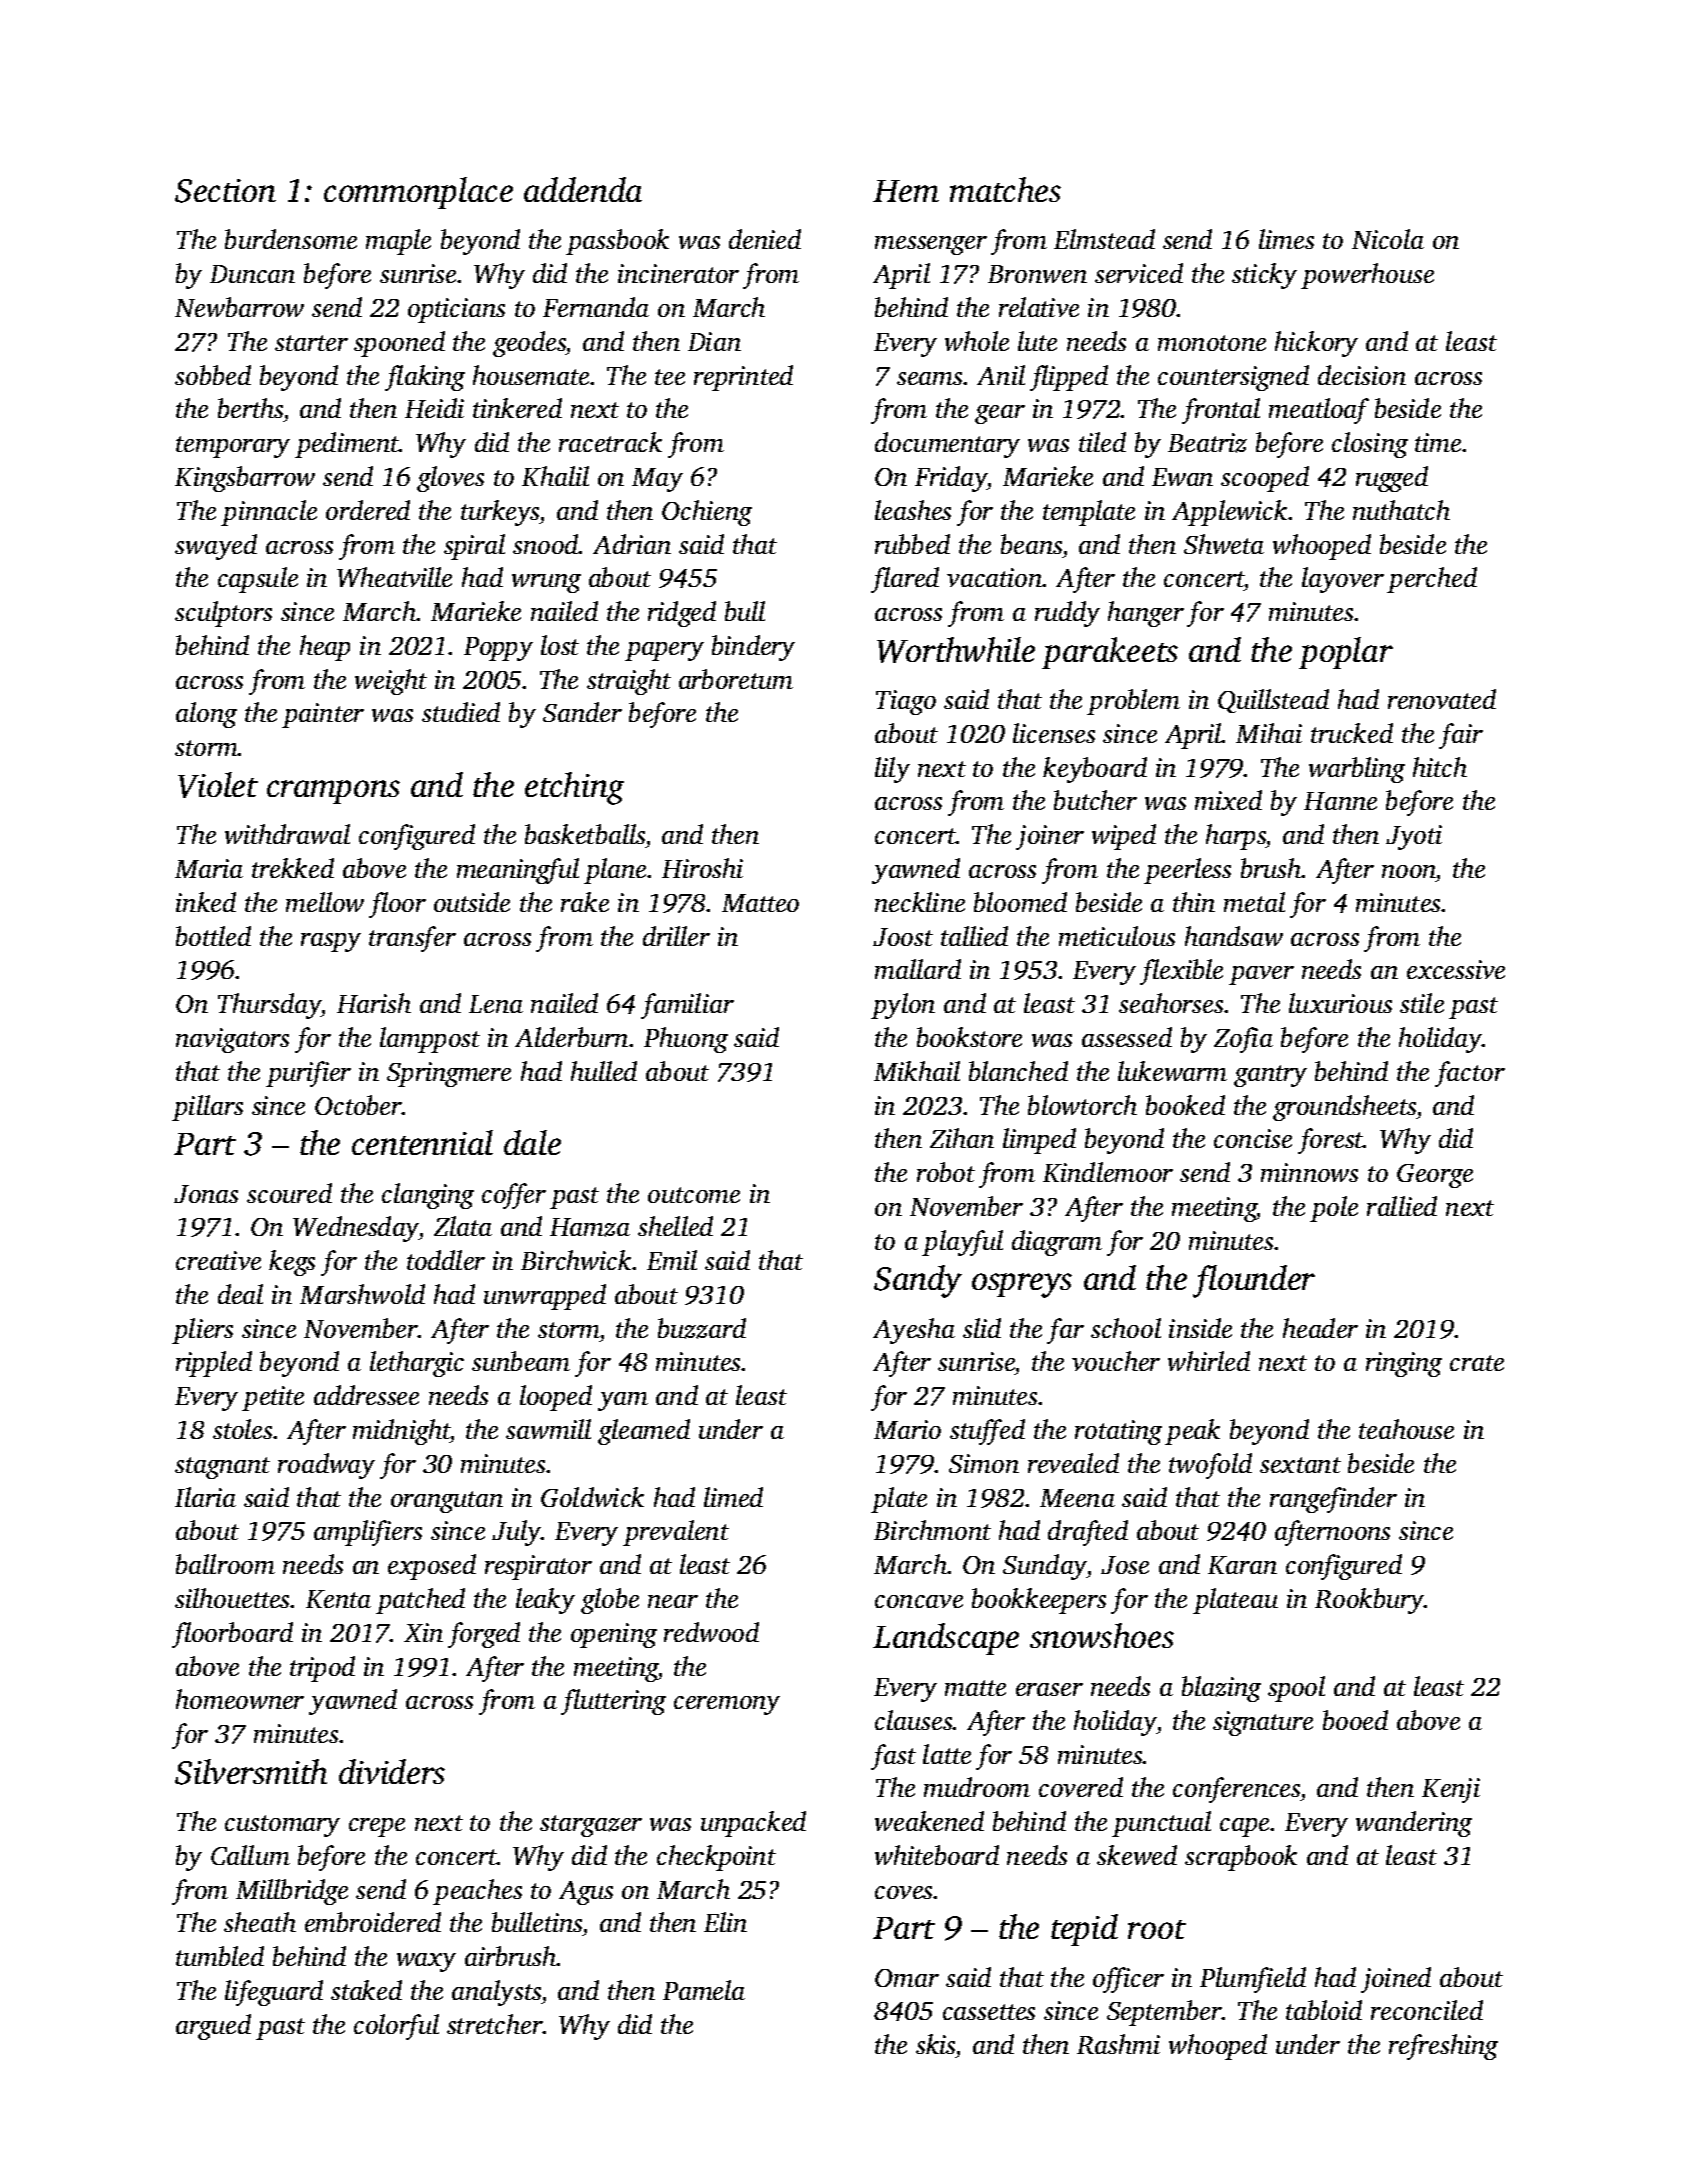  Describe the element at coordinates (1084, 1930) in the screenshot. I see `tepid` at that location.
